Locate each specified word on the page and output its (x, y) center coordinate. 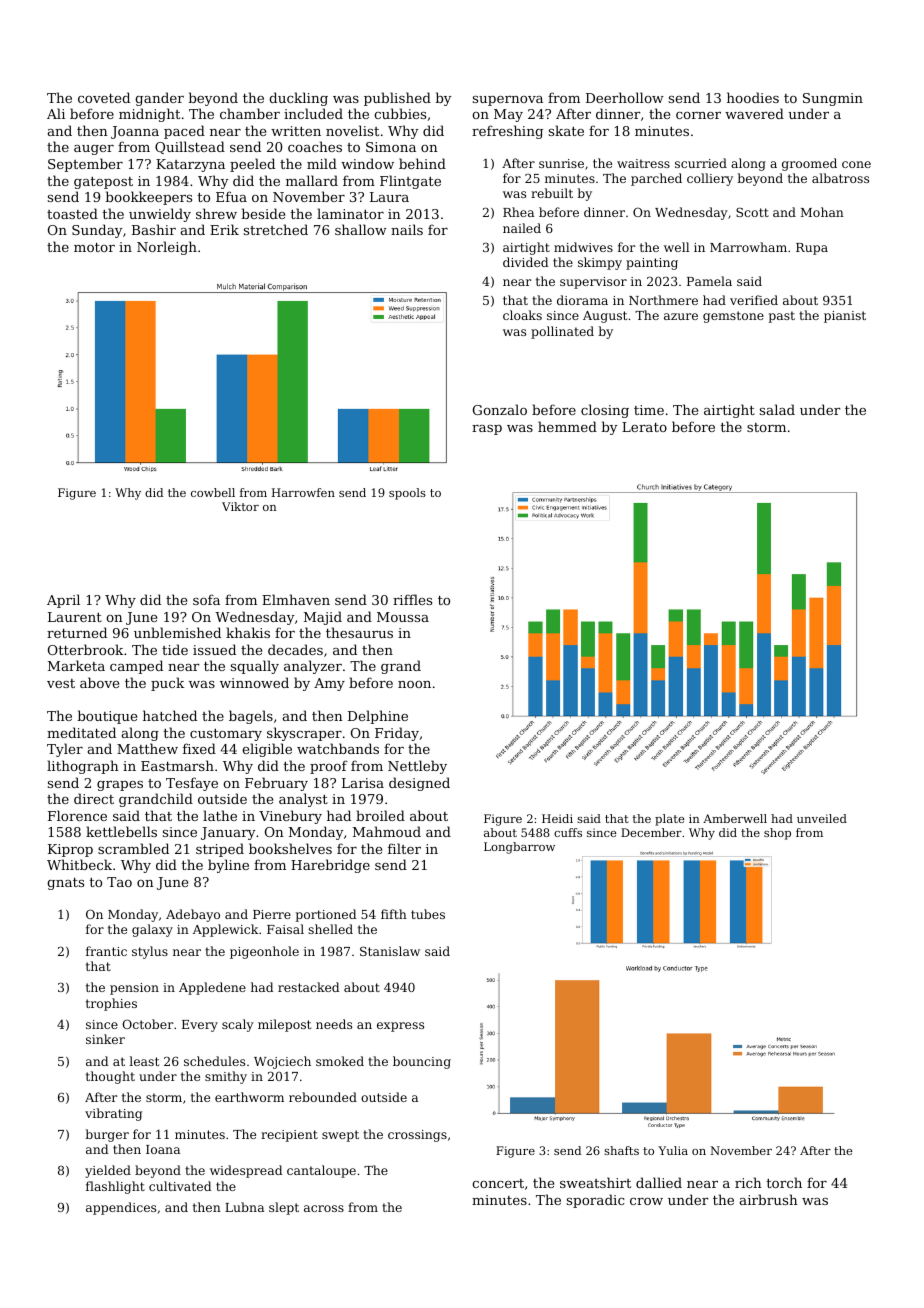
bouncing (422, 1062)
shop (777, 834)
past (782, 317)
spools (407, 494)
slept (284, 1208)
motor (94, 247)
